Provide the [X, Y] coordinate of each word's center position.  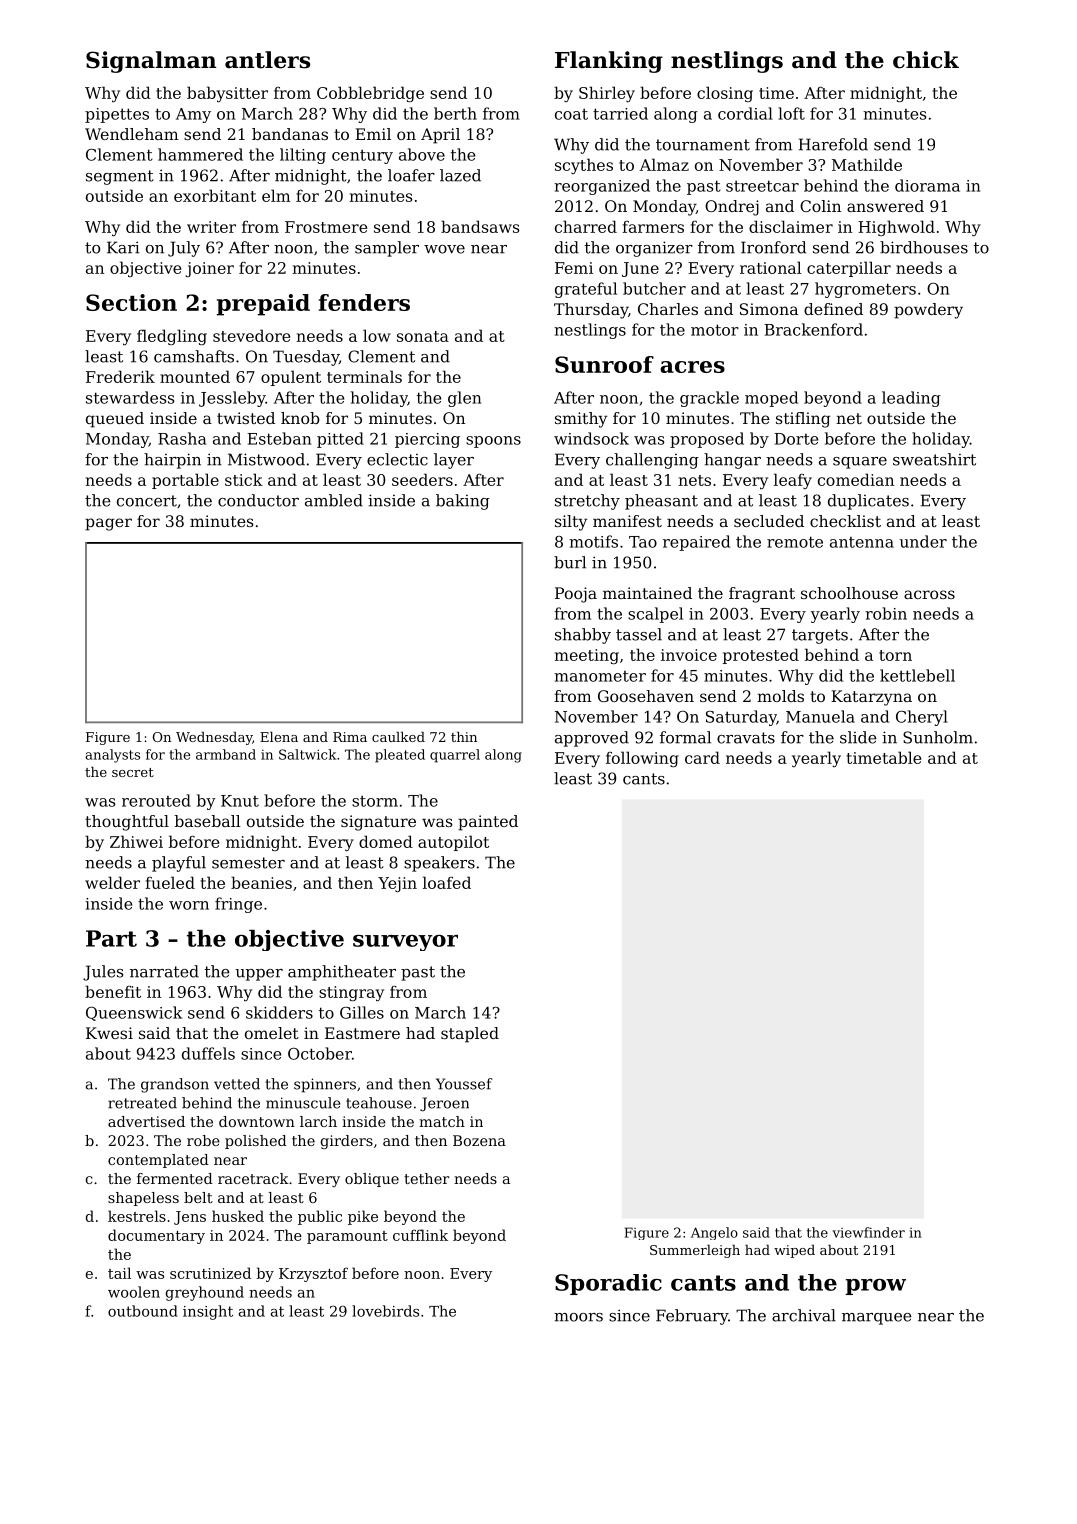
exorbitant [215, 195]
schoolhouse [849, 593]
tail [119, 1273]
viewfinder [868, 1232]
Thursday [591, 311]
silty [571, 523]
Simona [769, 309]
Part [111, 938]
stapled [470, 1035]
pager [108, 524]
